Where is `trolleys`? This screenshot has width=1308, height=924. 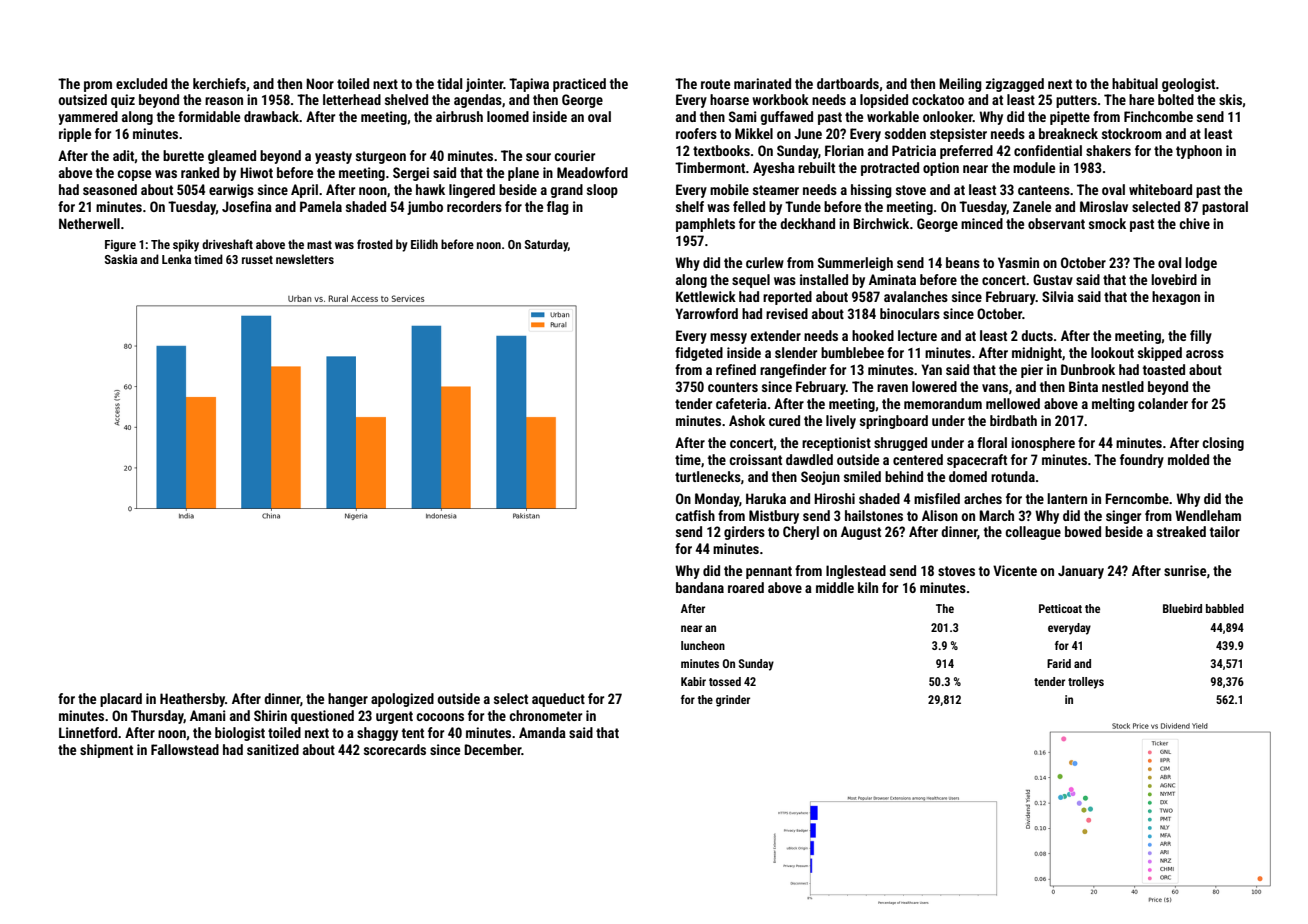 trolleys is located at coordinates (1086, 683).
